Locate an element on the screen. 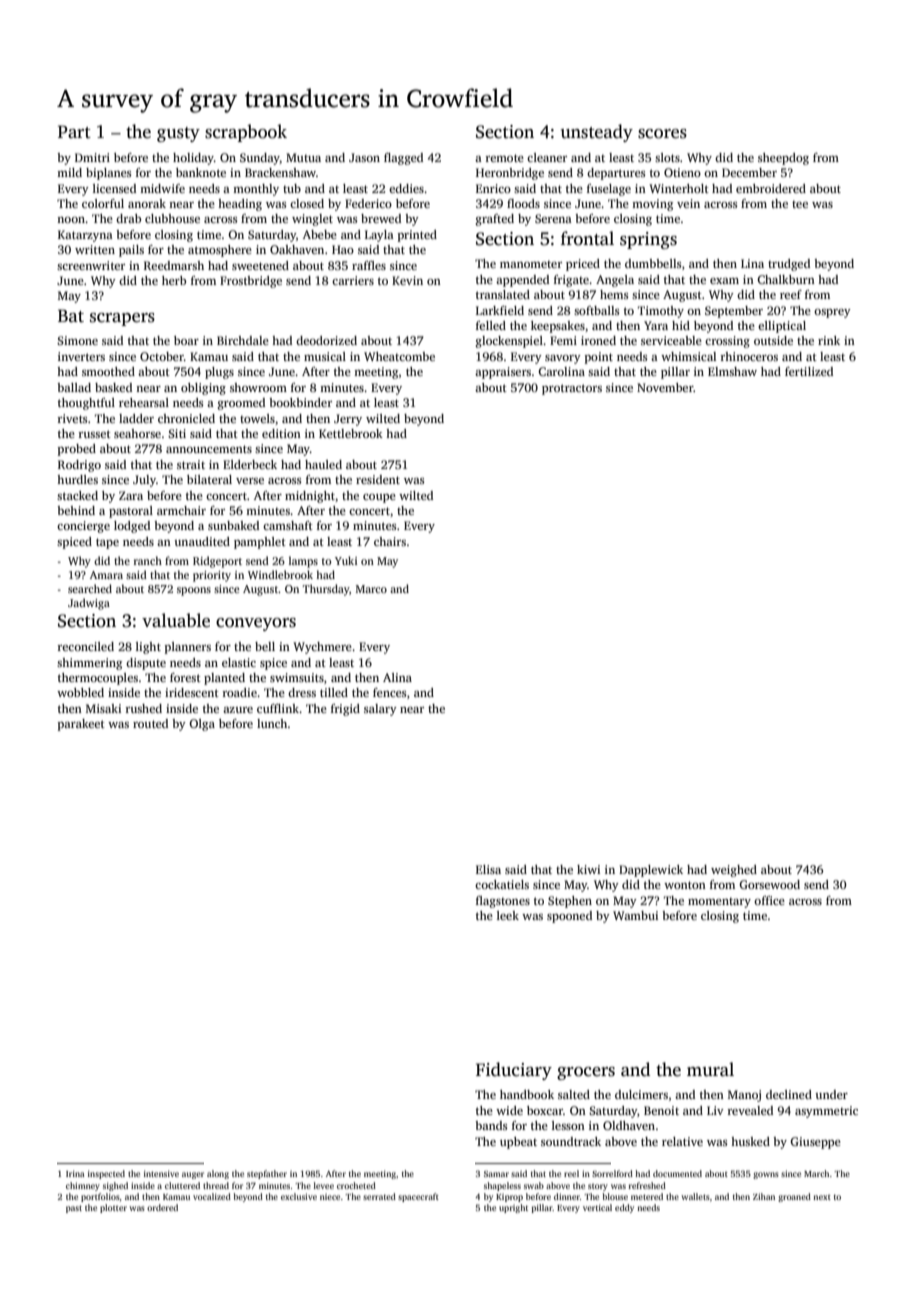  spooned is located at coordinates (569, 917).
